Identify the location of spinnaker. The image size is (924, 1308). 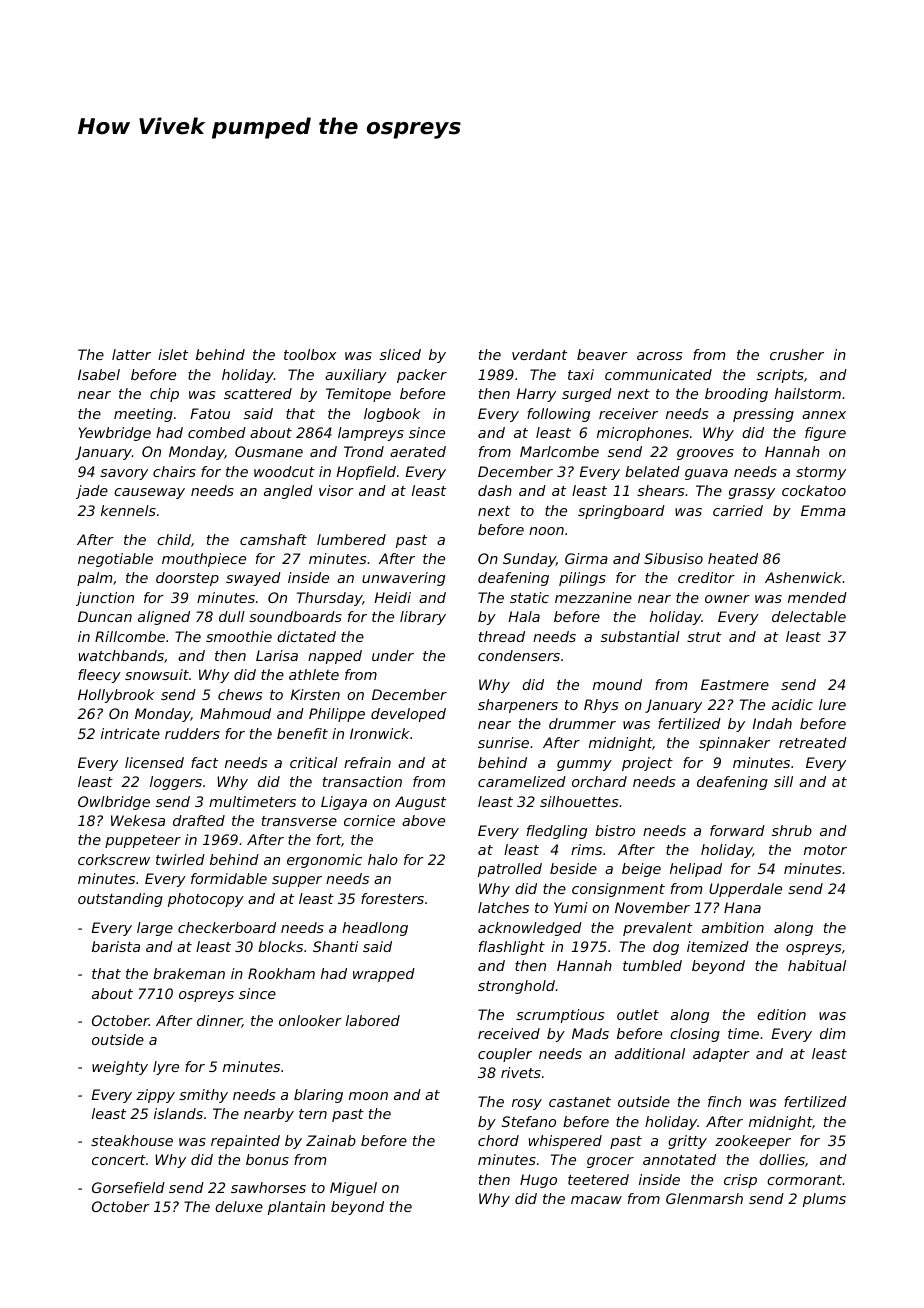
(734, 744).
